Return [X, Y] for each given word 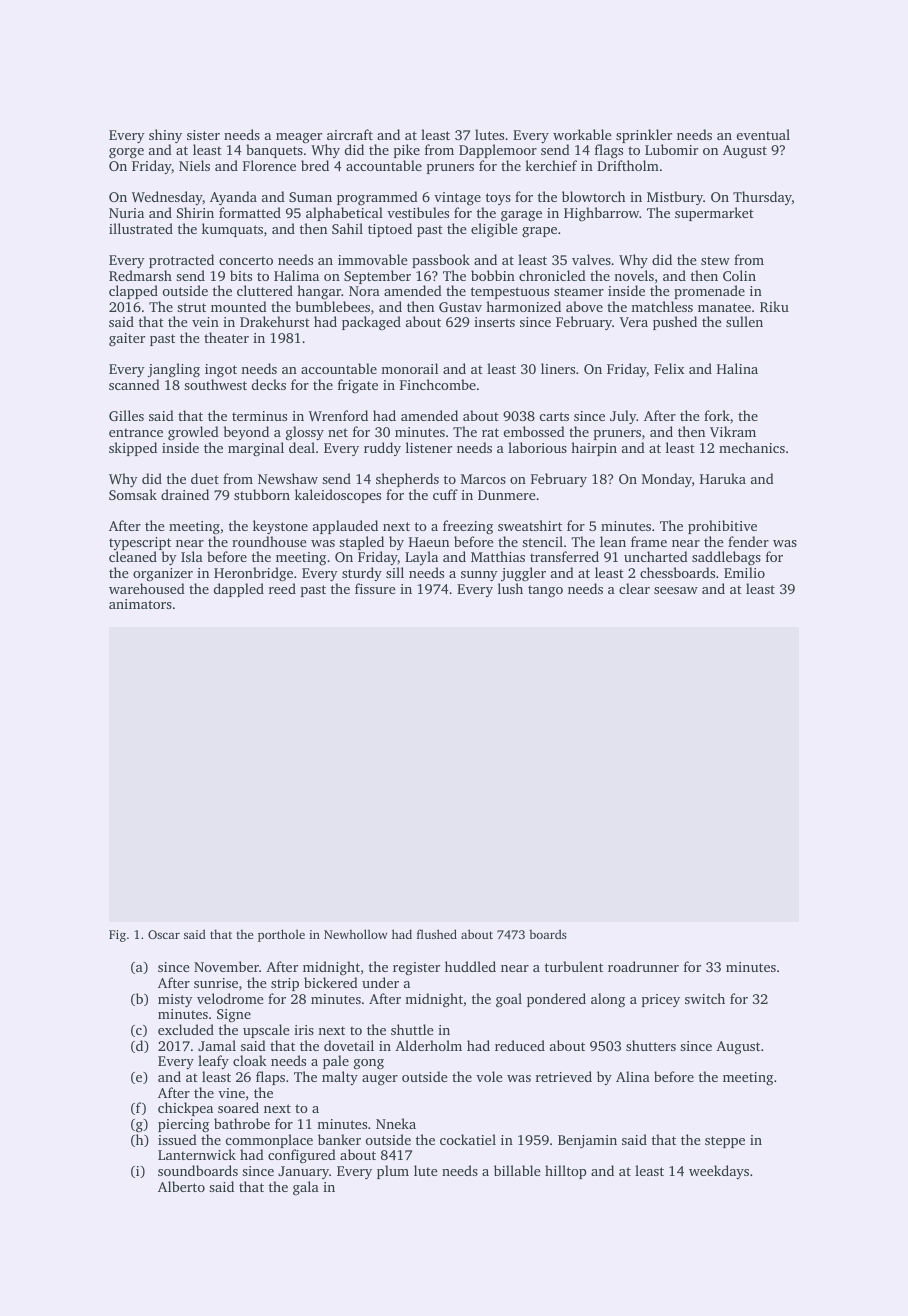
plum [393, 1172]
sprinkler [644, 136]
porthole [281, 935]
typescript [140, 543]
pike [407, 151]
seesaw [676, 590]
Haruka [723, 478]
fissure [375, 588]
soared [238, 1107]
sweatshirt [530, 525]
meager [299, 138]
